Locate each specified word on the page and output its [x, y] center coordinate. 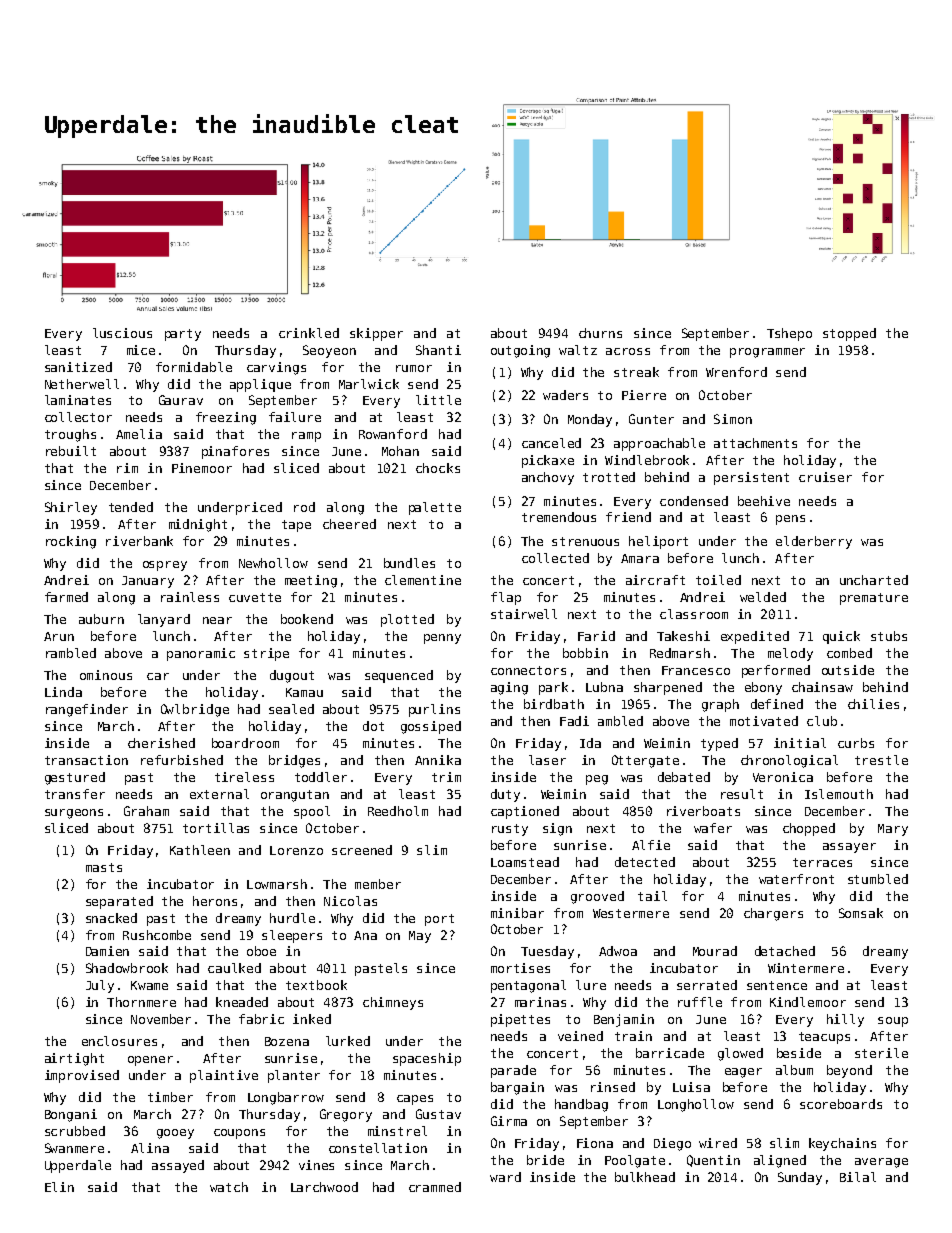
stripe [266, 654]
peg [597, 780]
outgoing [520, 351]
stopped [849, 334]
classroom [694, 614]
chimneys [393, 1003]
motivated [764, 721]
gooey [175, 1134]
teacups [824, 1038]
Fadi [574, 721]
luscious [122, 333]
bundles [409, 563]
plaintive [224, 1076]
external [219, 794]
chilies [873, 704]
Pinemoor [202, 468]
